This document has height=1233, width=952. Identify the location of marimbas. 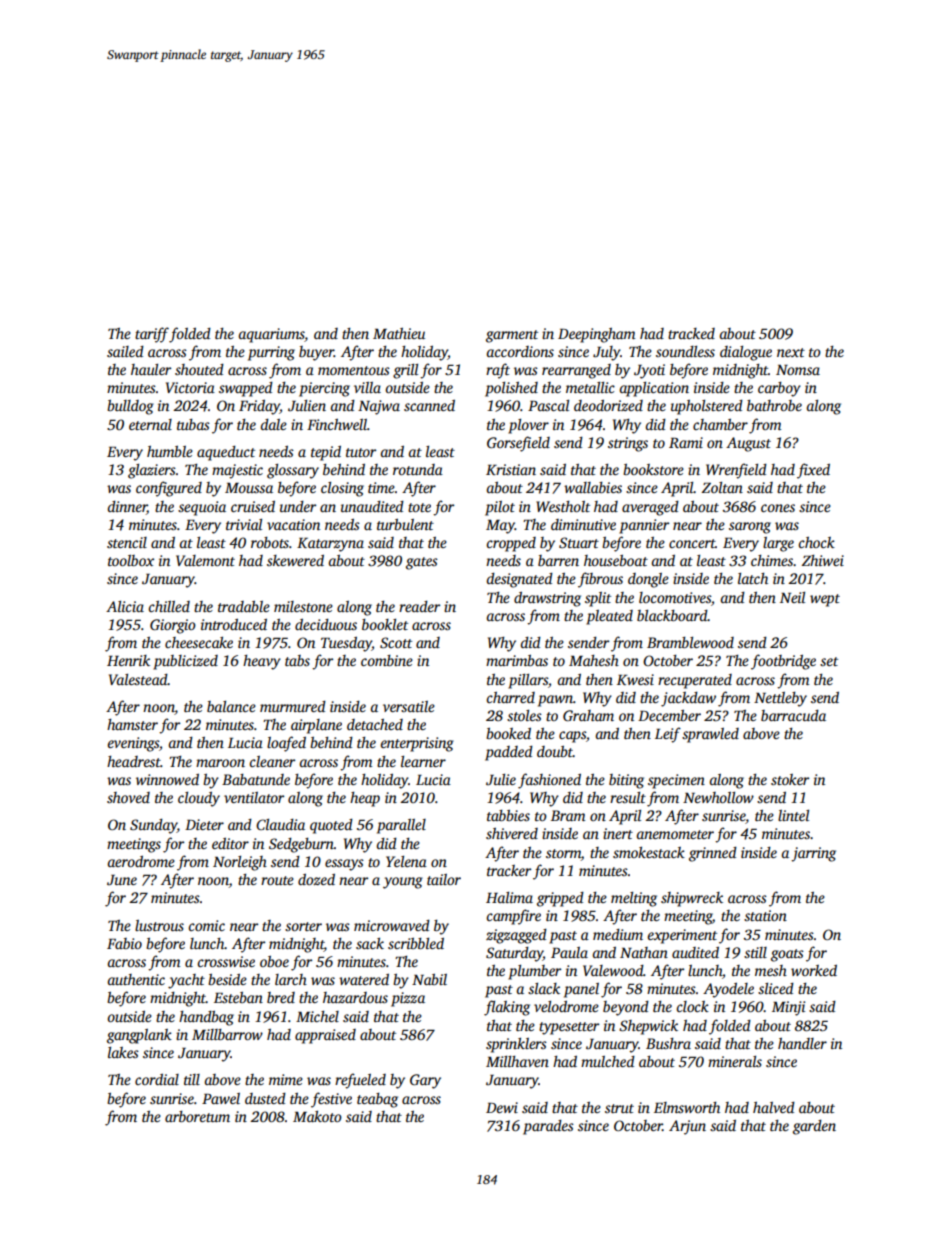
(517, 660).
